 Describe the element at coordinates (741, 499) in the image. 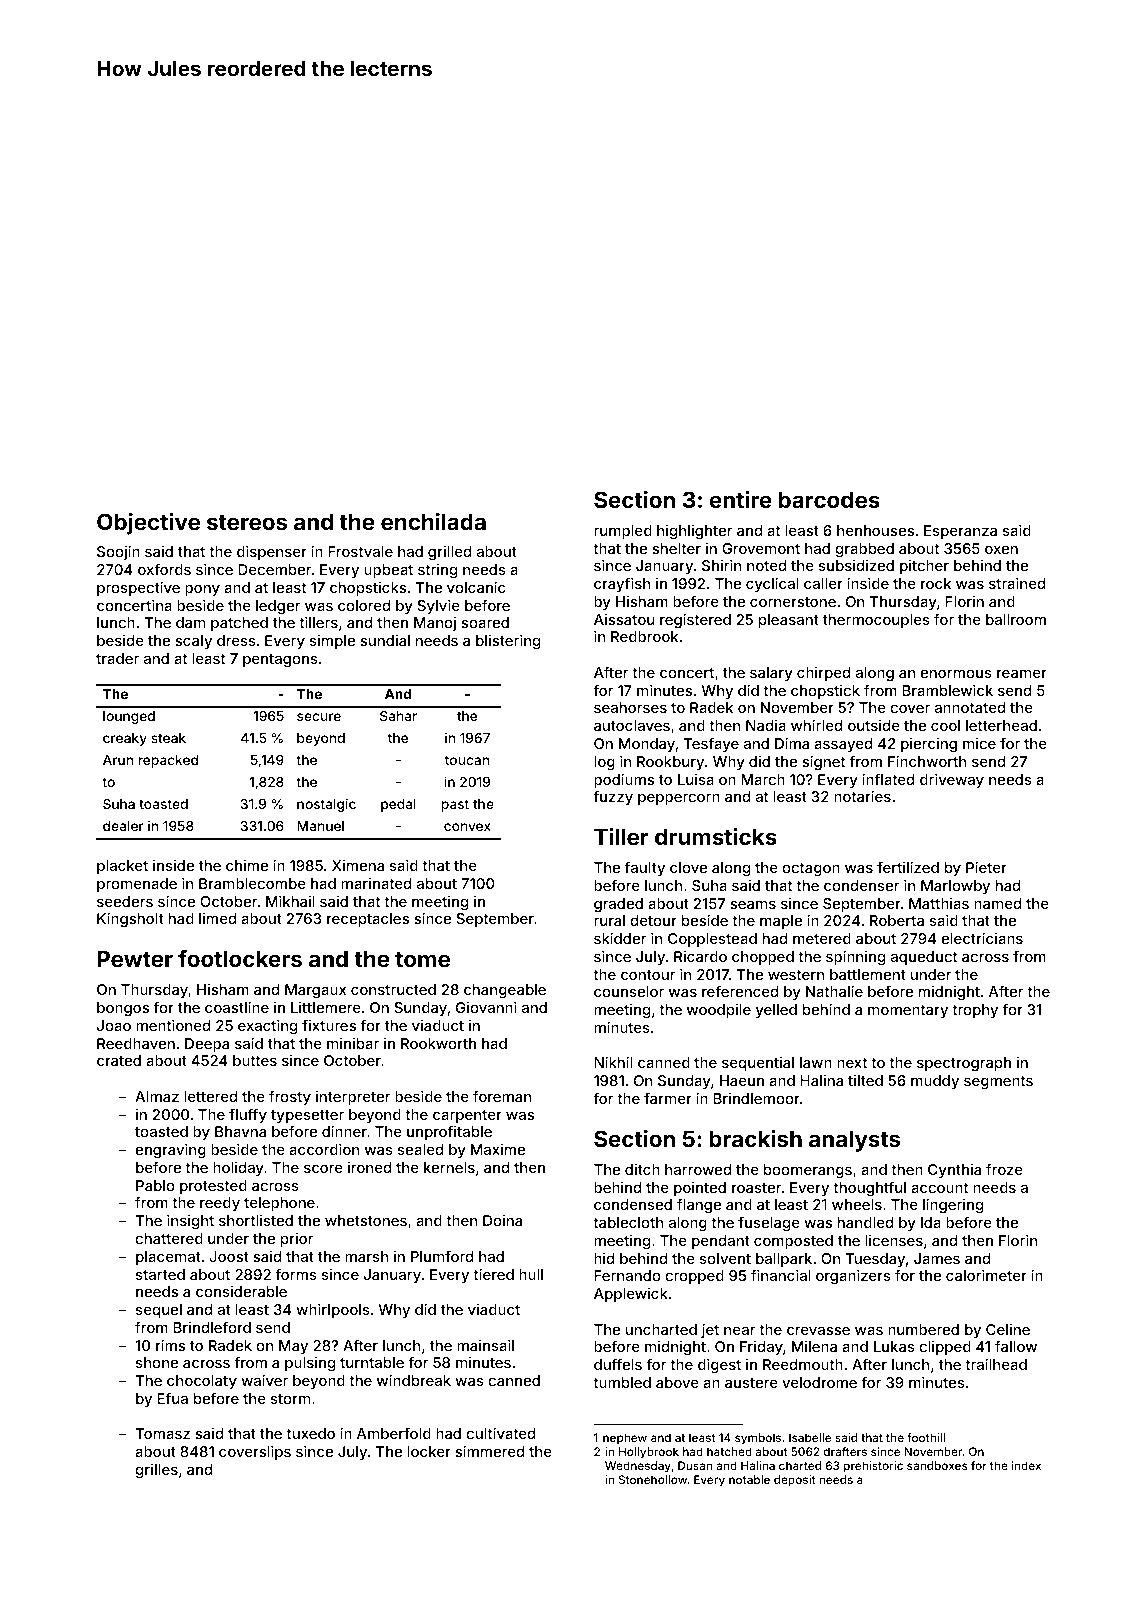

I see `entire` at that location.
